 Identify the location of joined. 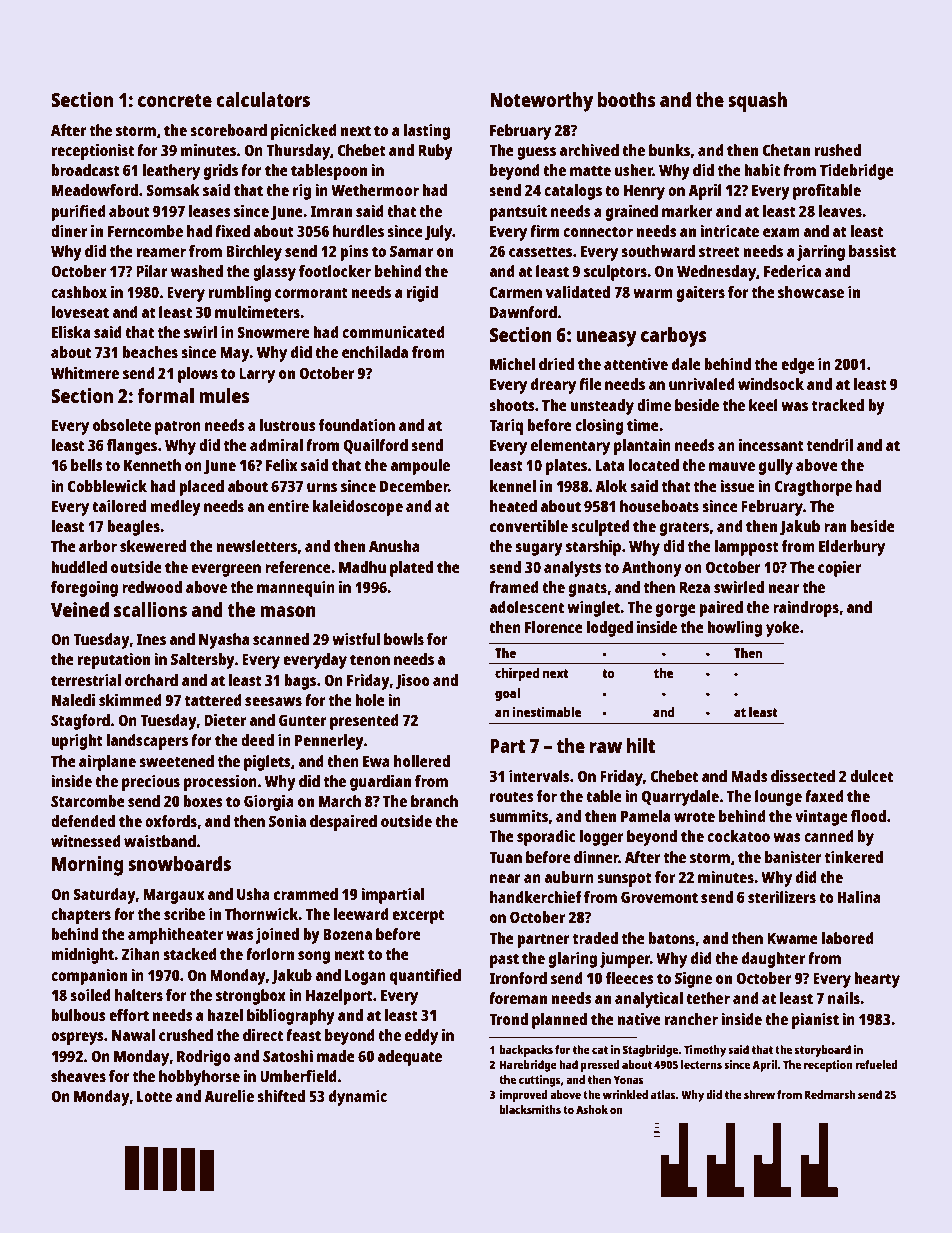
(277, 936).
